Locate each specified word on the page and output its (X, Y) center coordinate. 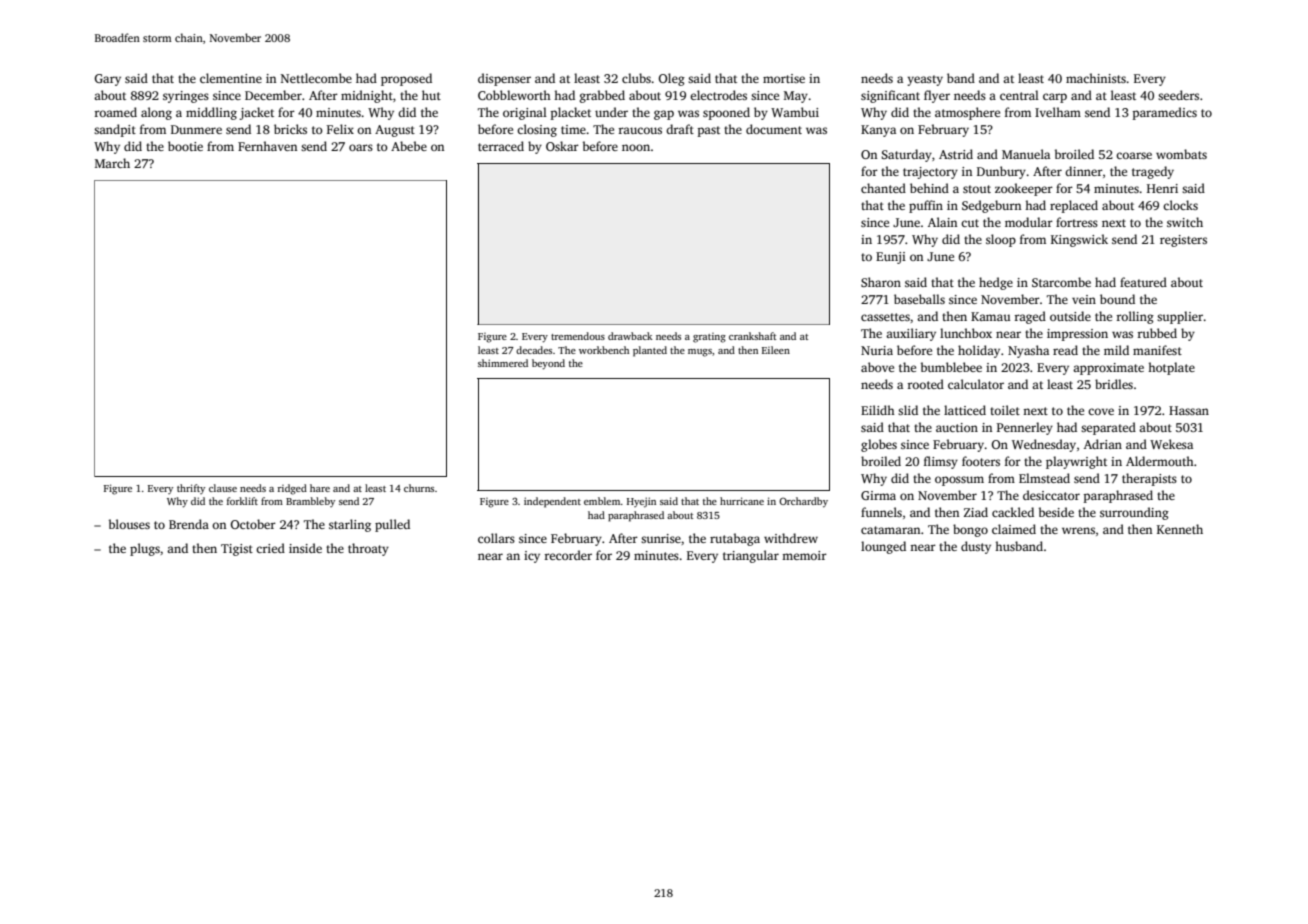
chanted (883, 188)
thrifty (191, 489)
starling (350, 525)
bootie (185, 146)
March (112, 163)
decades (534, 350)
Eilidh (878, 410)
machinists (1096, 78)
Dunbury (1001, 172)
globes (879, 445)
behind (929, 188)
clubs (636, 78)
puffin (926, 206)
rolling (1135, 317)
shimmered (503, 363)
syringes (186, 97)
